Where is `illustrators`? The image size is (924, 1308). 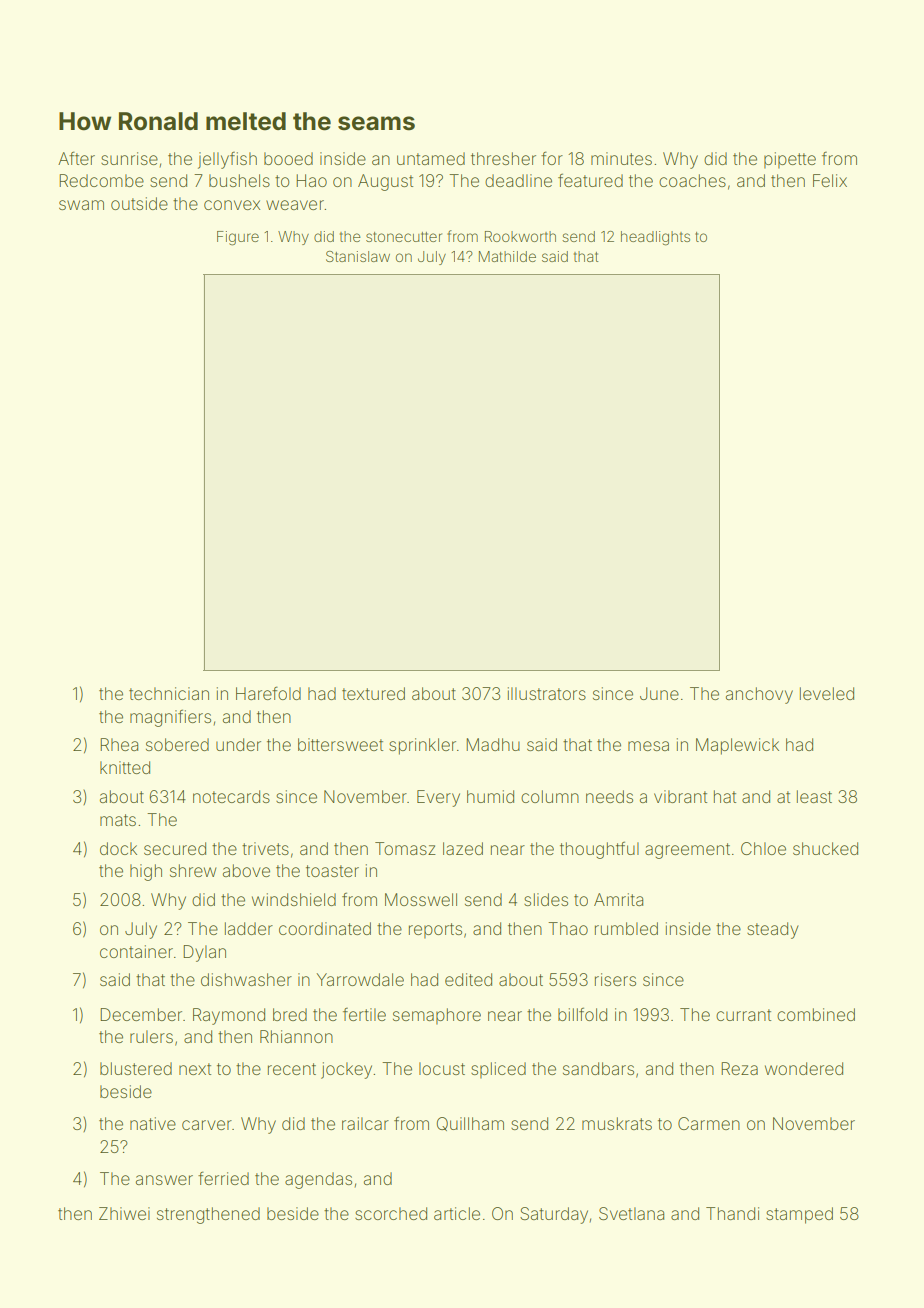 illustrators is located at coordinates (547, 693).
